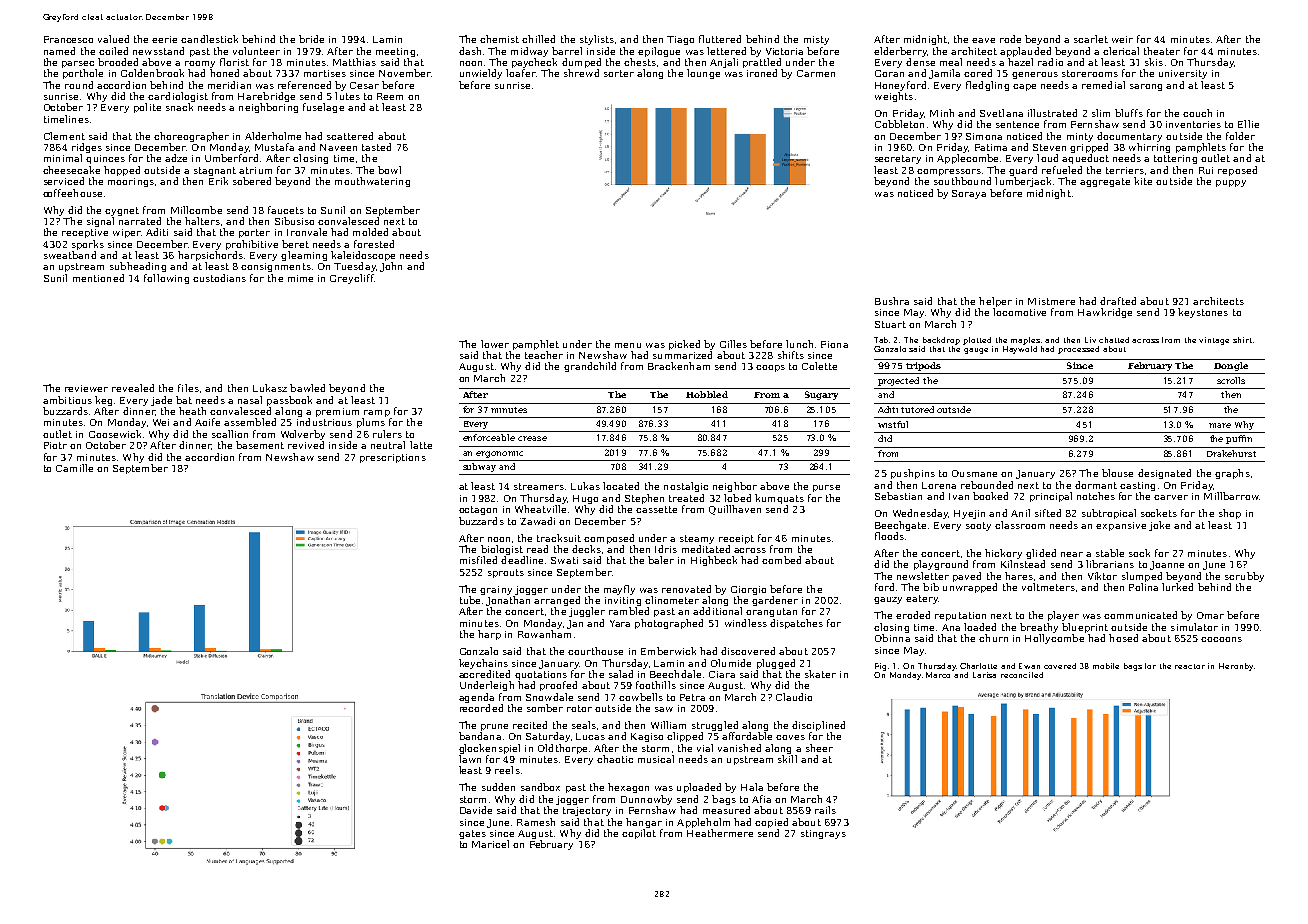  Describe the element at coordinates (74, 468) in the document. I see `Camille` at that location.
